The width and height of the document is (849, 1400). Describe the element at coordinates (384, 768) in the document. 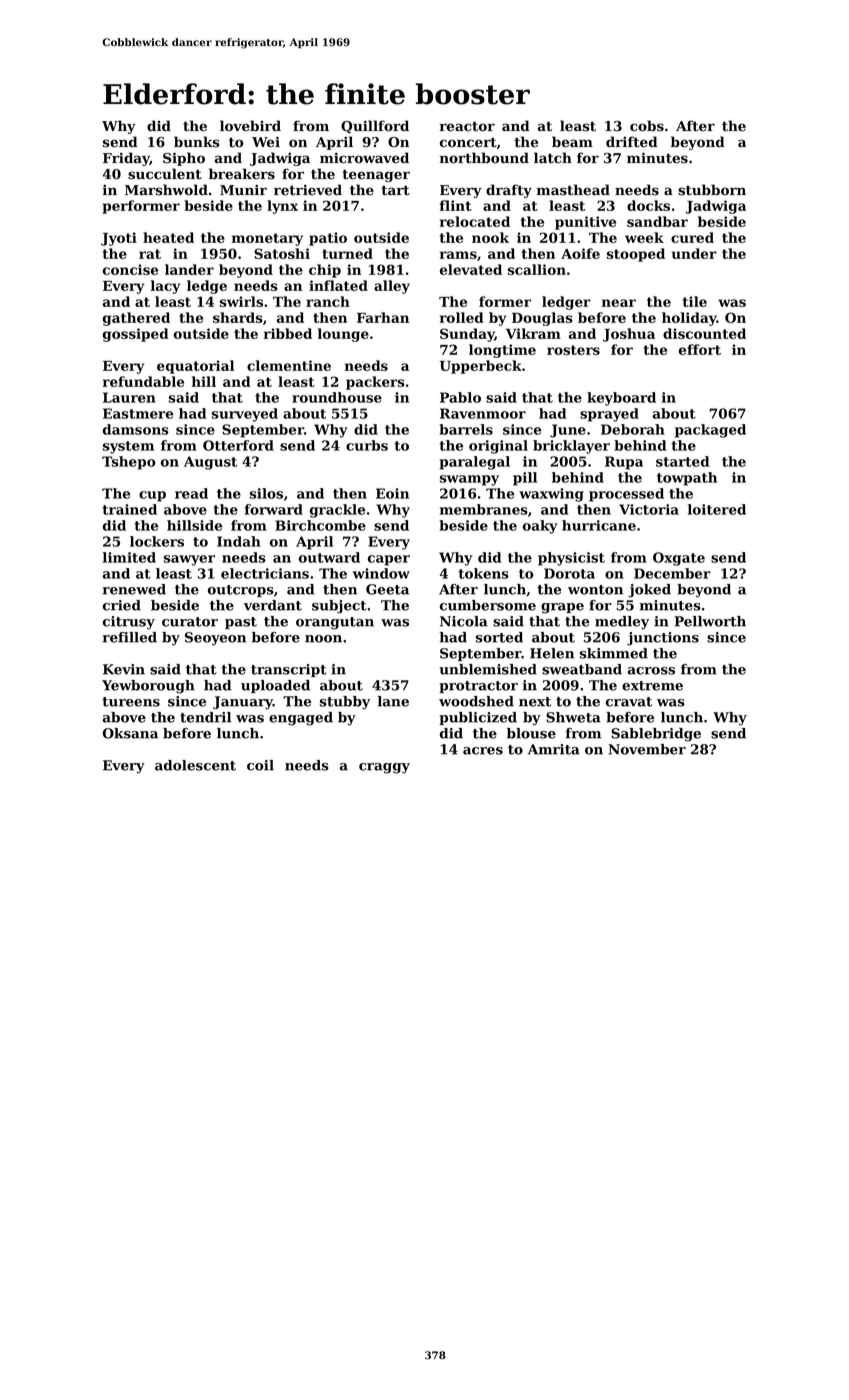

I see `craggy` at that location.
